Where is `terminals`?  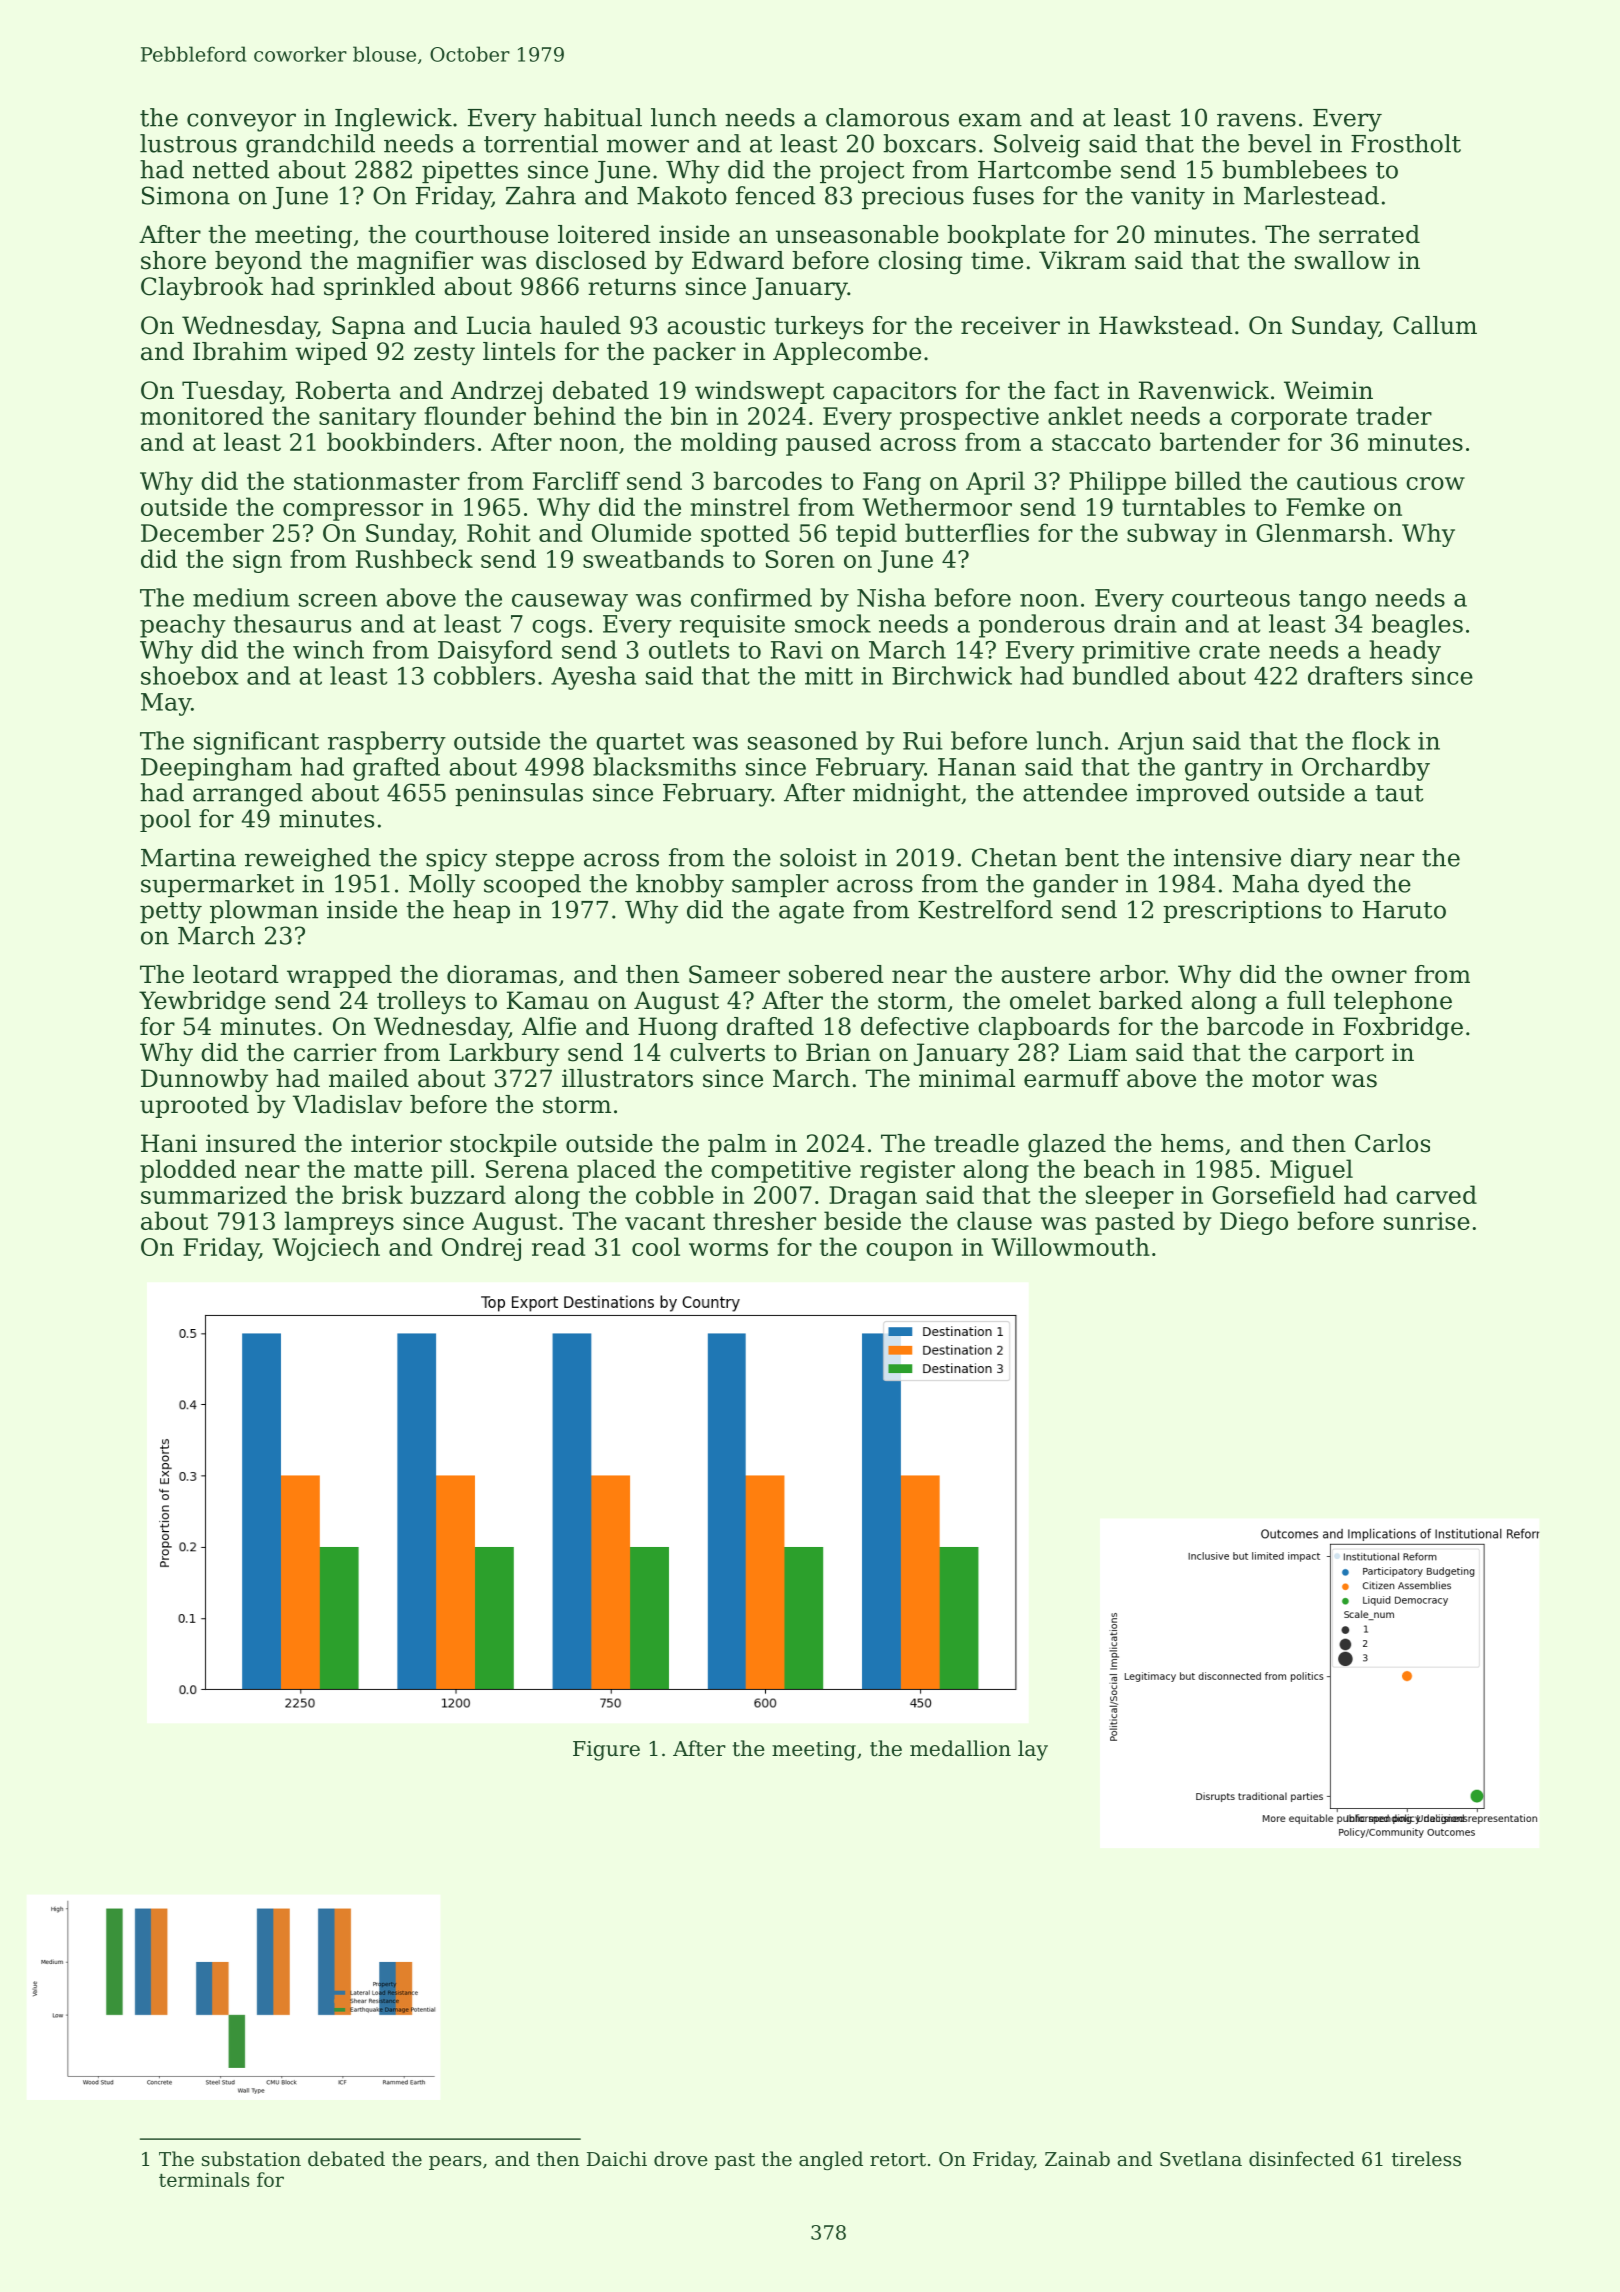 terminals is located at coordinates (204, 2179).
